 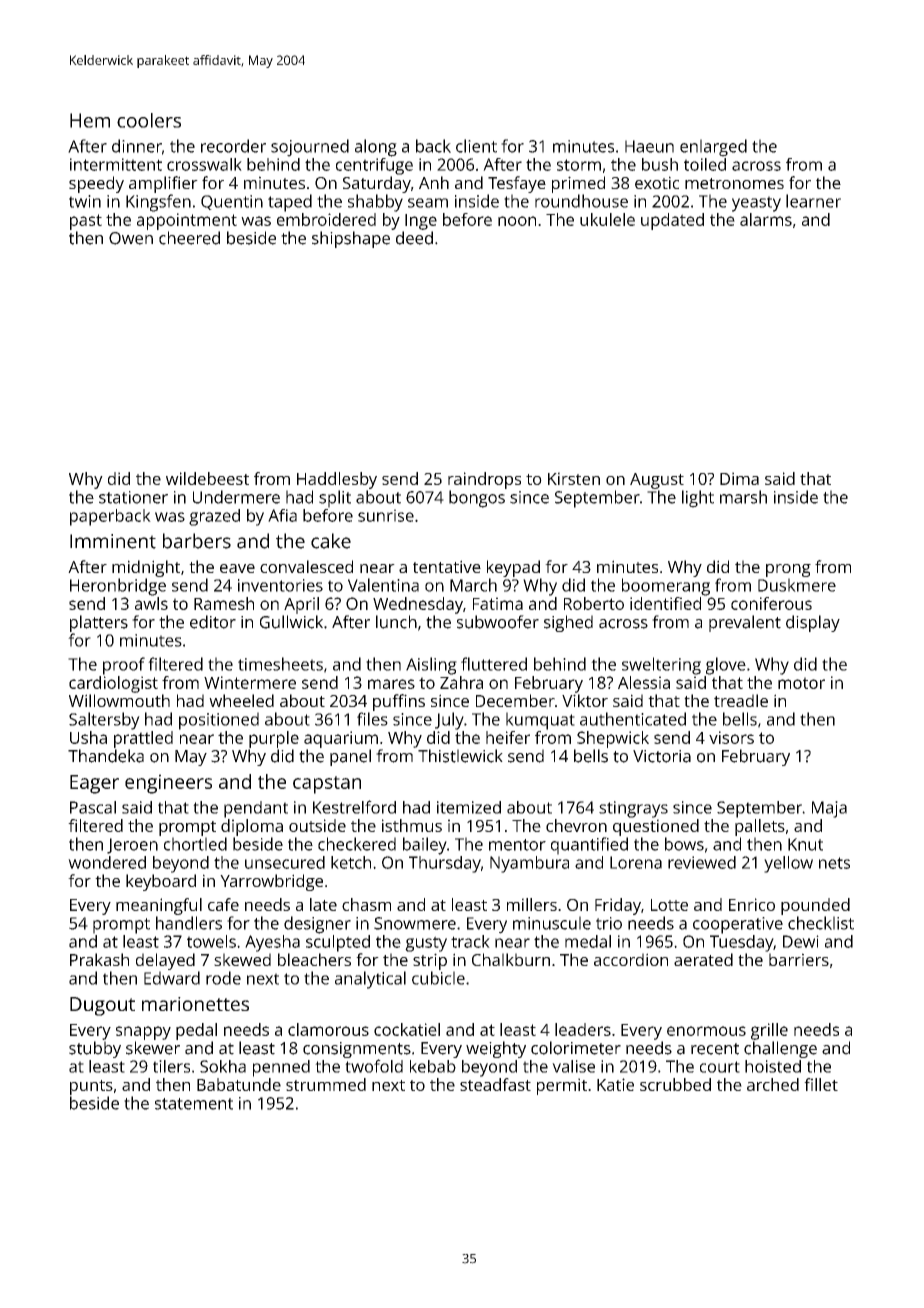 What do you see at coordinates (788, 570) in the screenshot?
I see `prong` at bounding box center [788, 570].
